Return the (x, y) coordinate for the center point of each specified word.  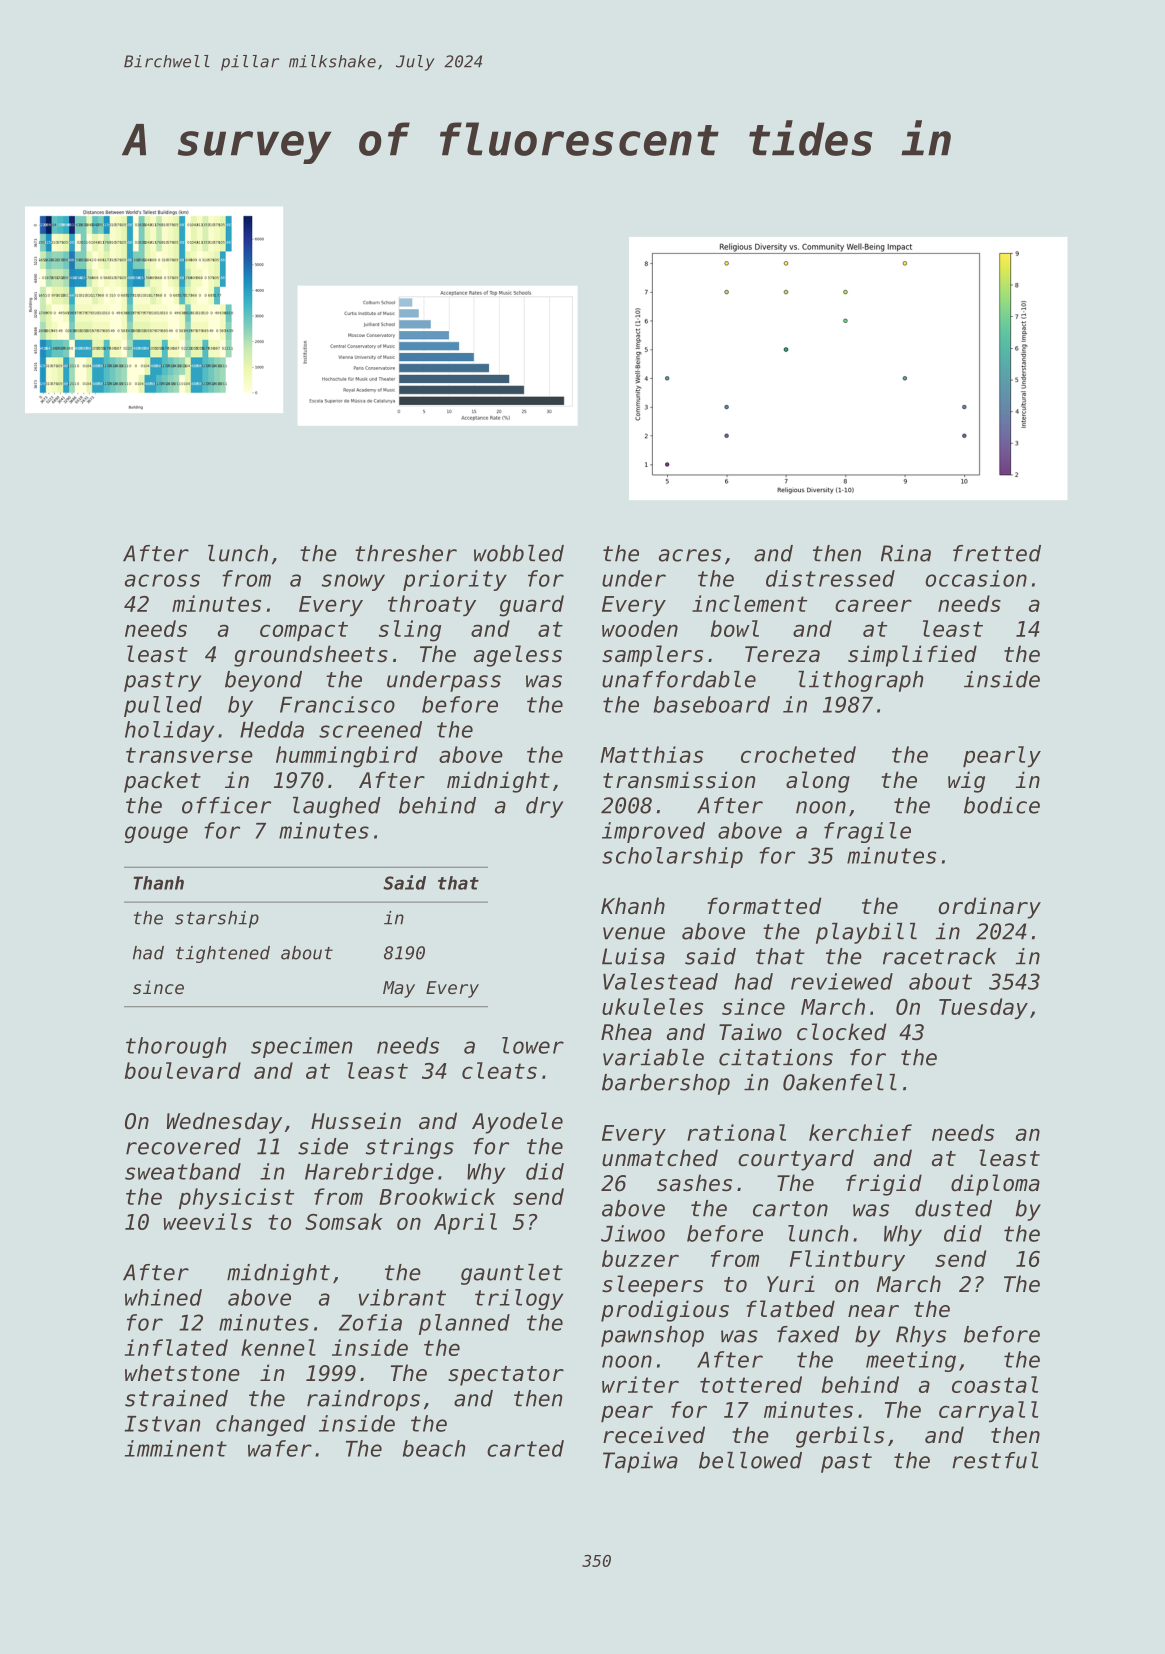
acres (690, 555)
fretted (997, 553)
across (162, 580)
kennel (278, 1347)
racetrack (940, 956)
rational (736, 1132)
